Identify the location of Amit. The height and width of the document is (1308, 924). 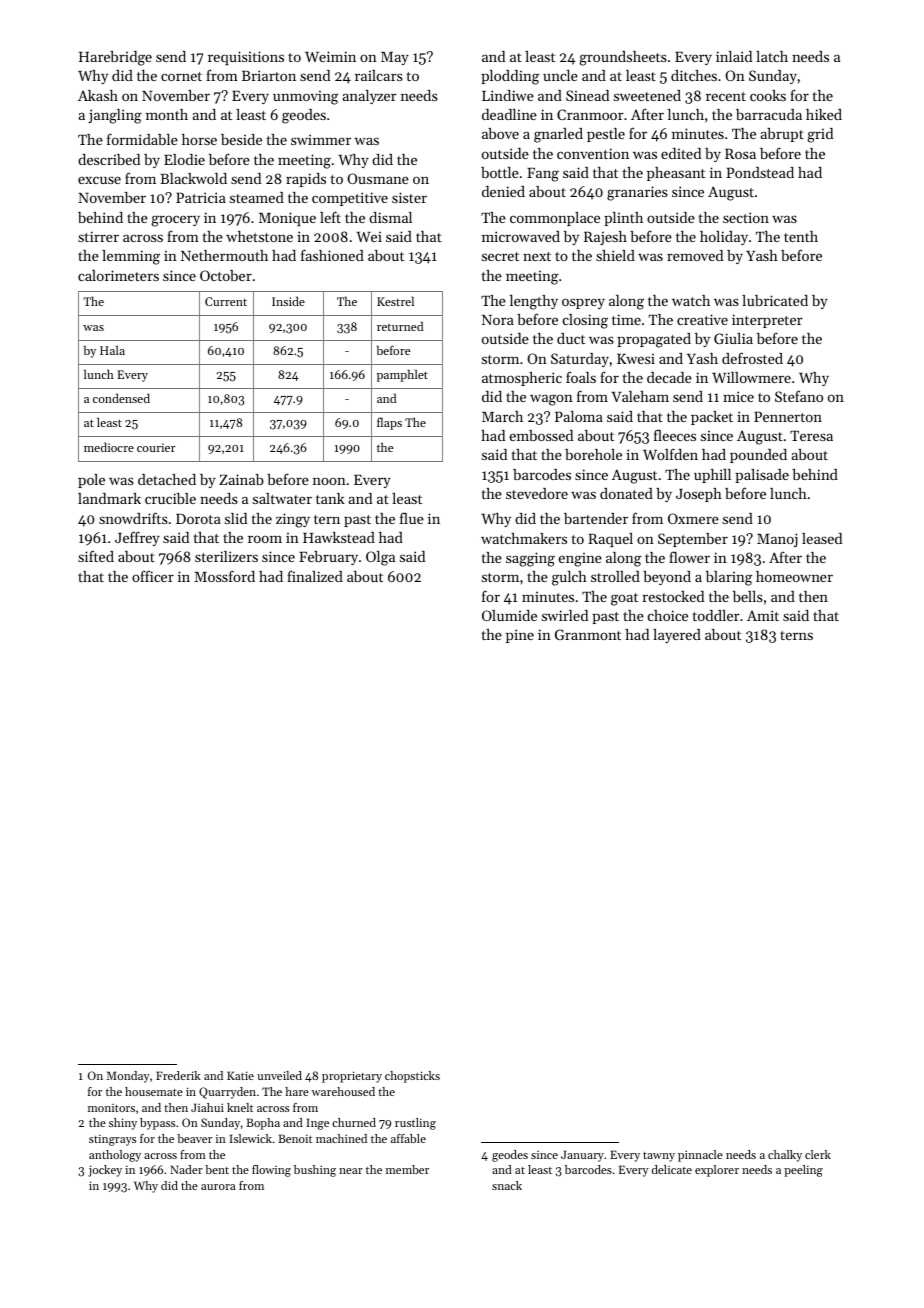
(763, 615).
